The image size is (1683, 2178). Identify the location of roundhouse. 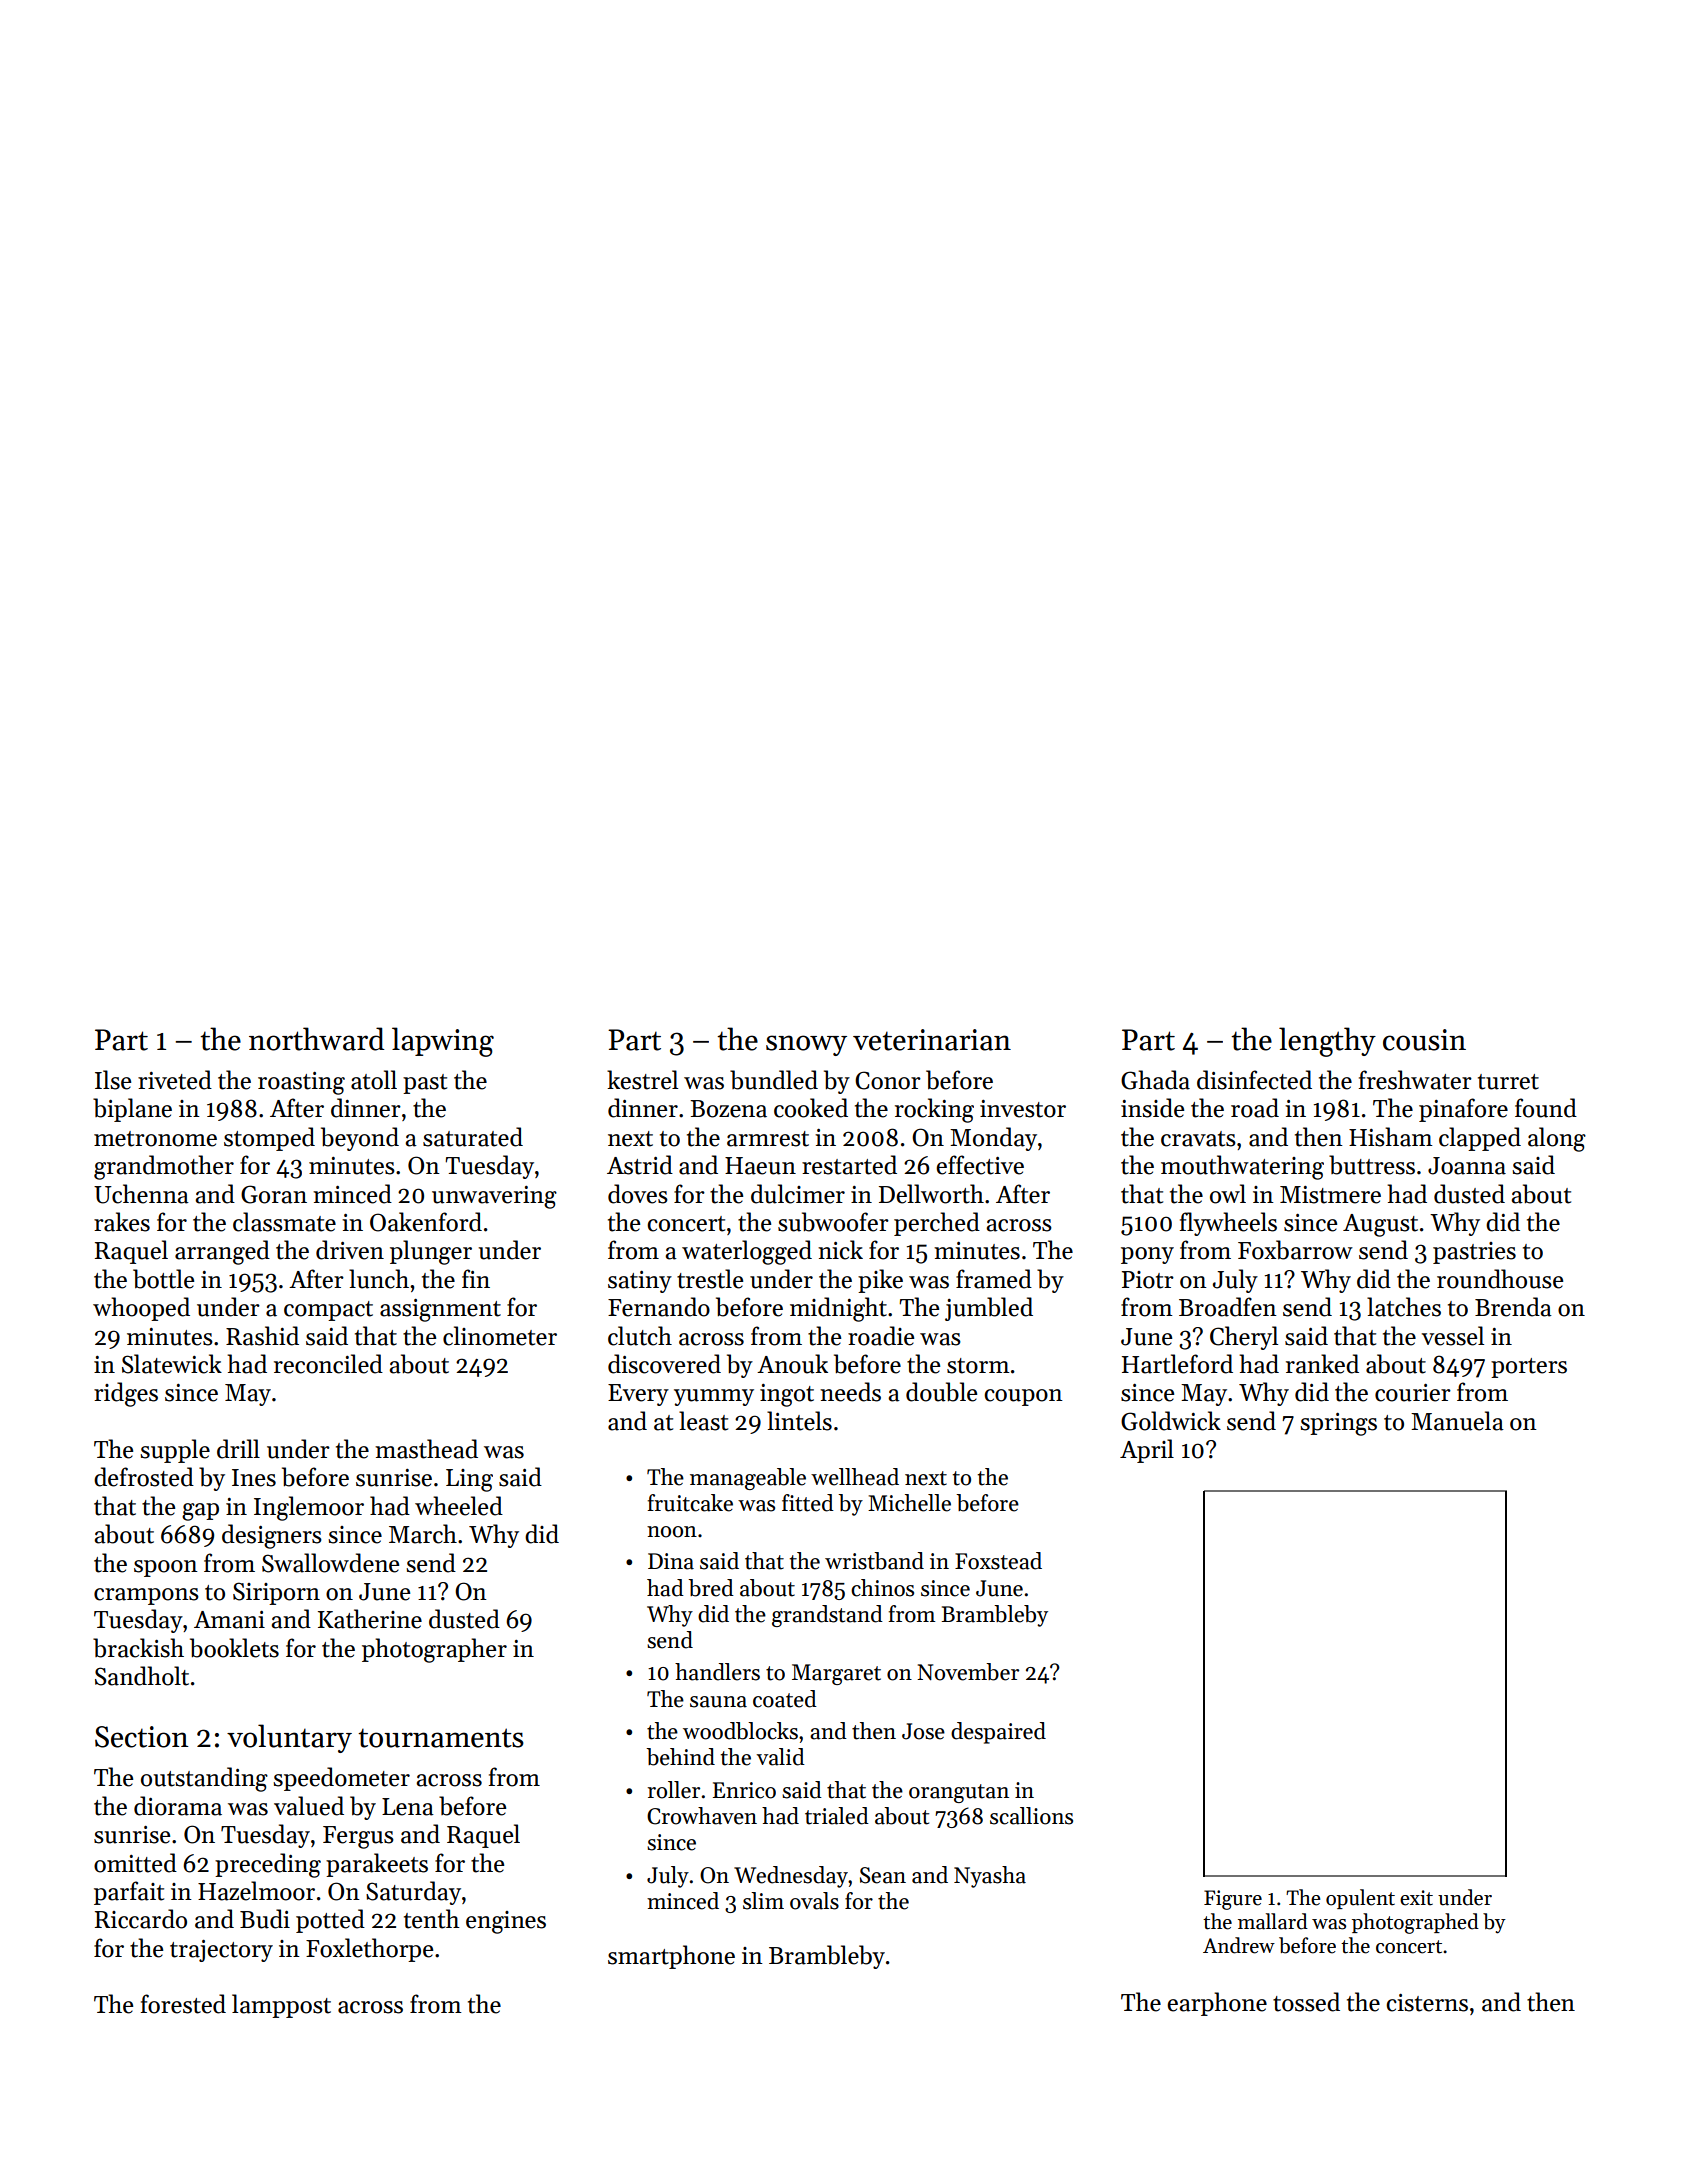
(1500, 1279).
